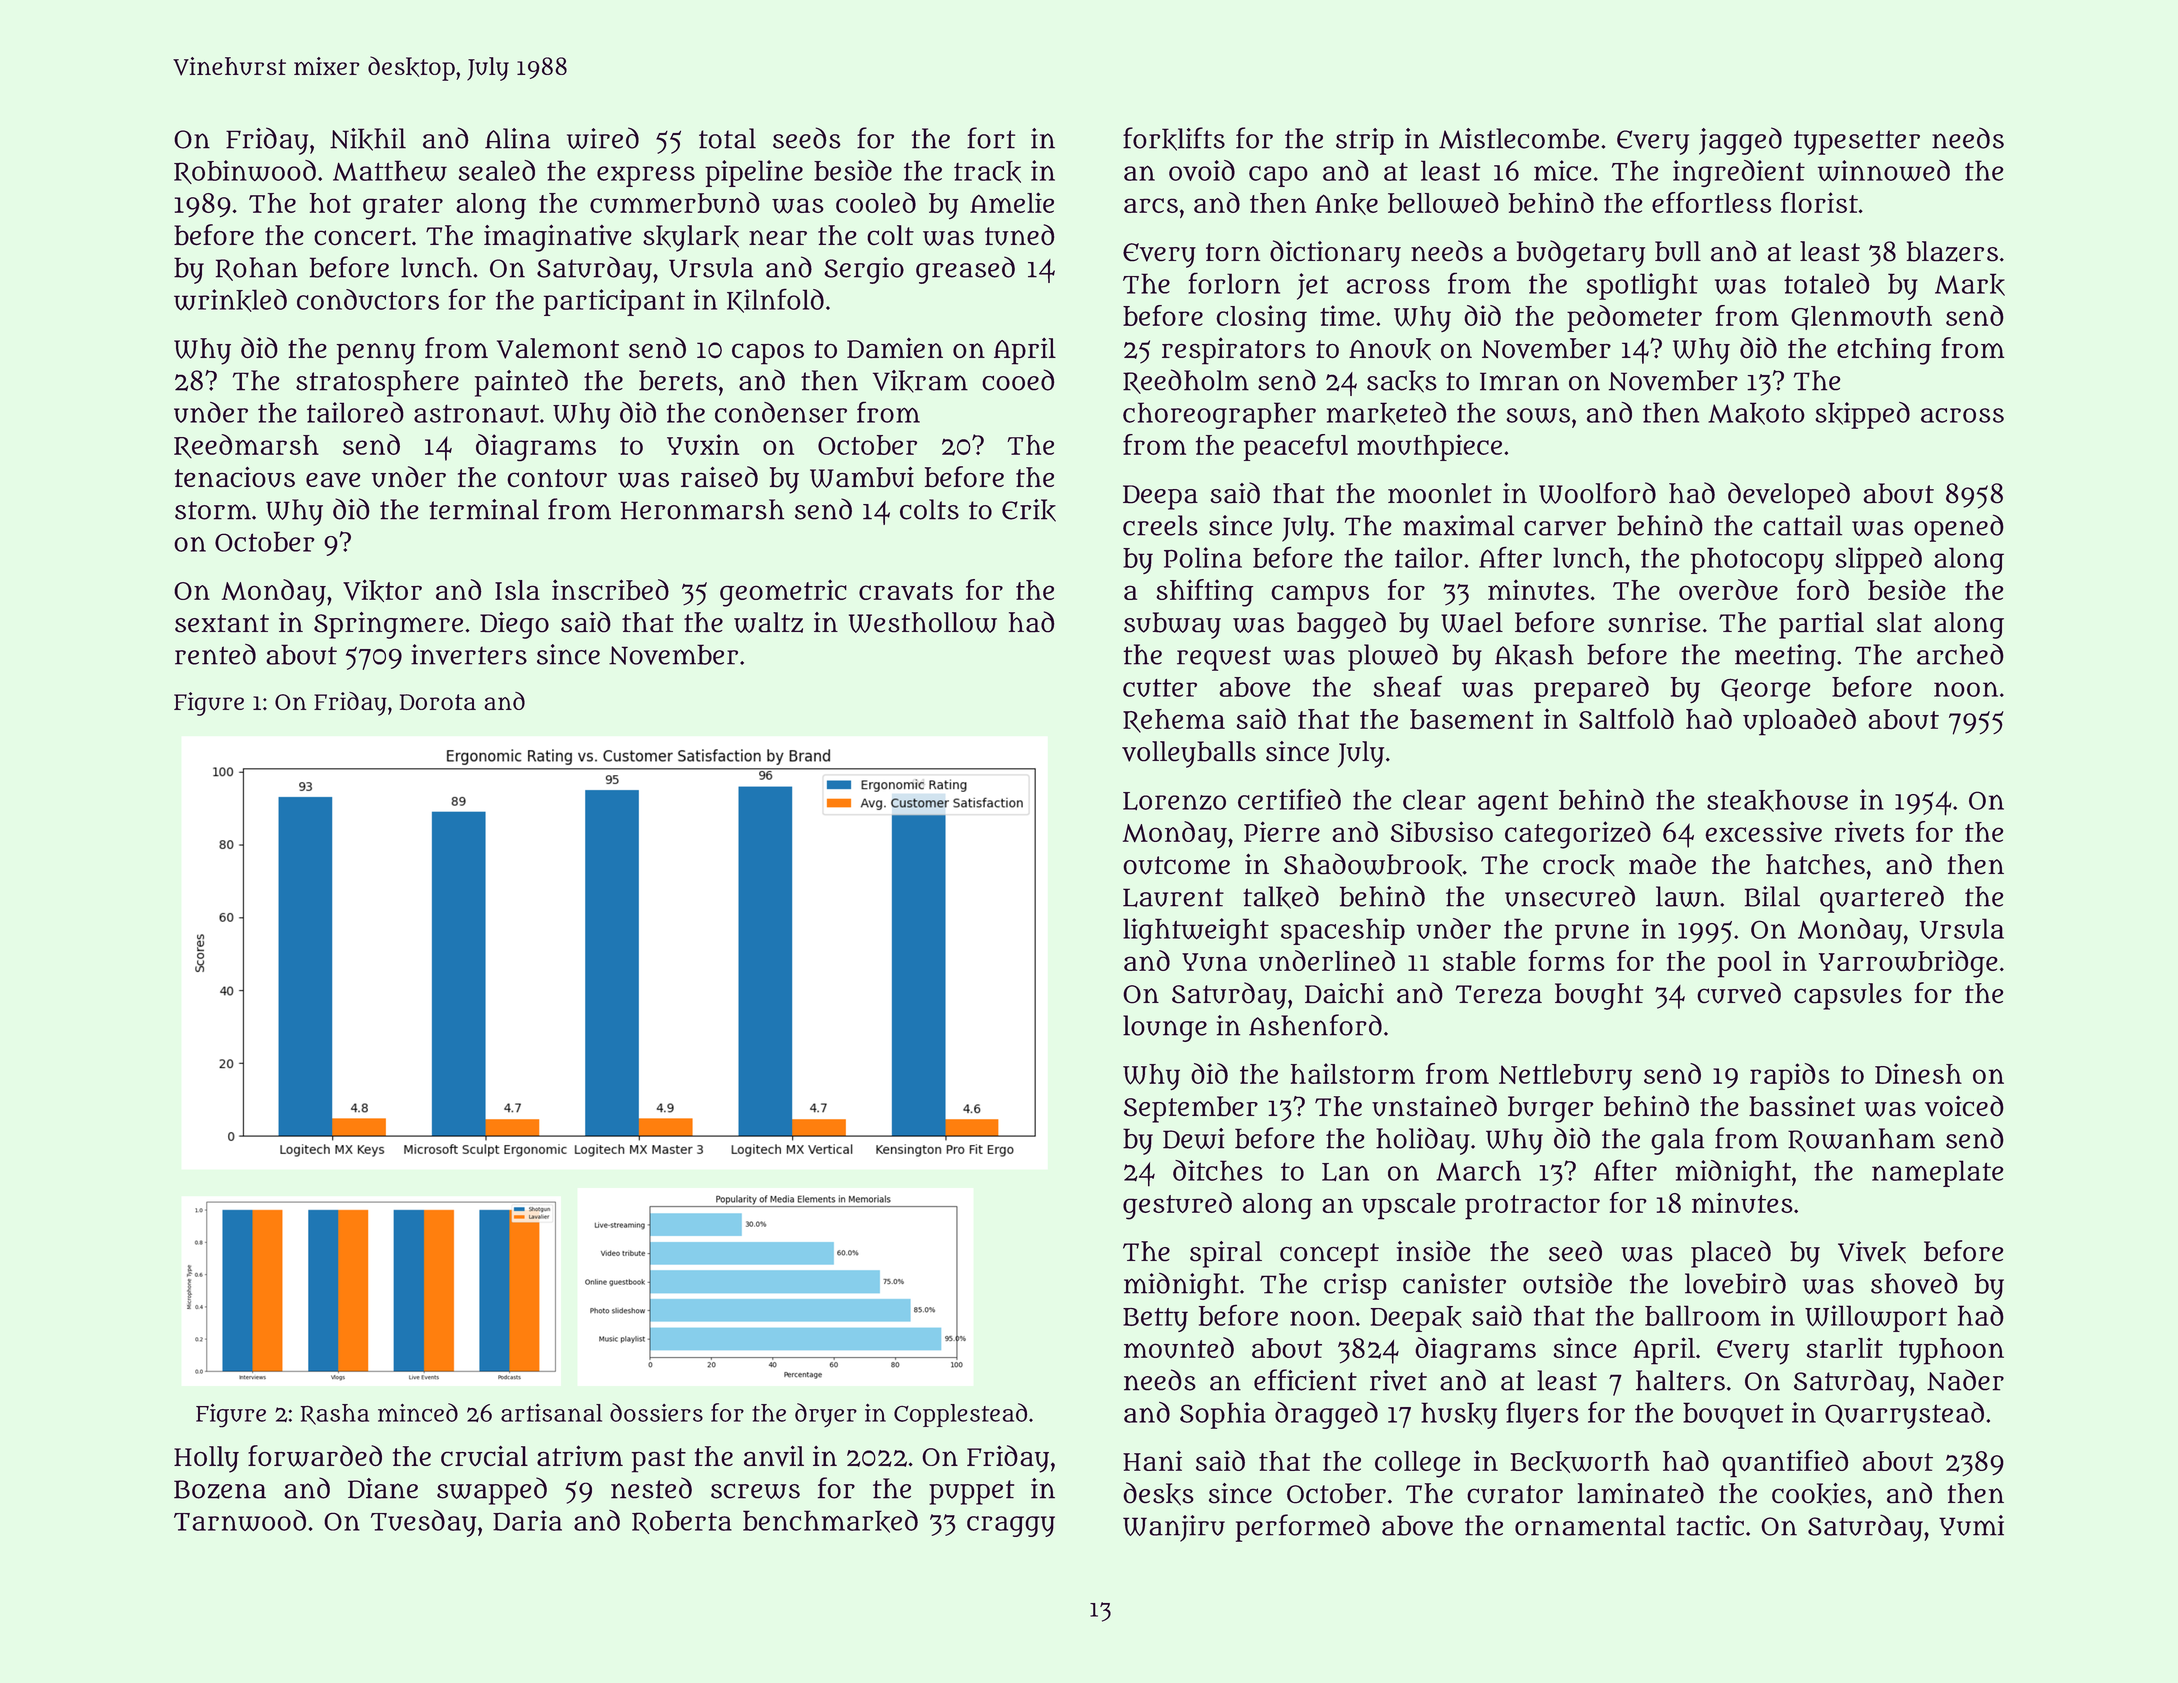  I want to click on outside, so click(1567, 1283).
